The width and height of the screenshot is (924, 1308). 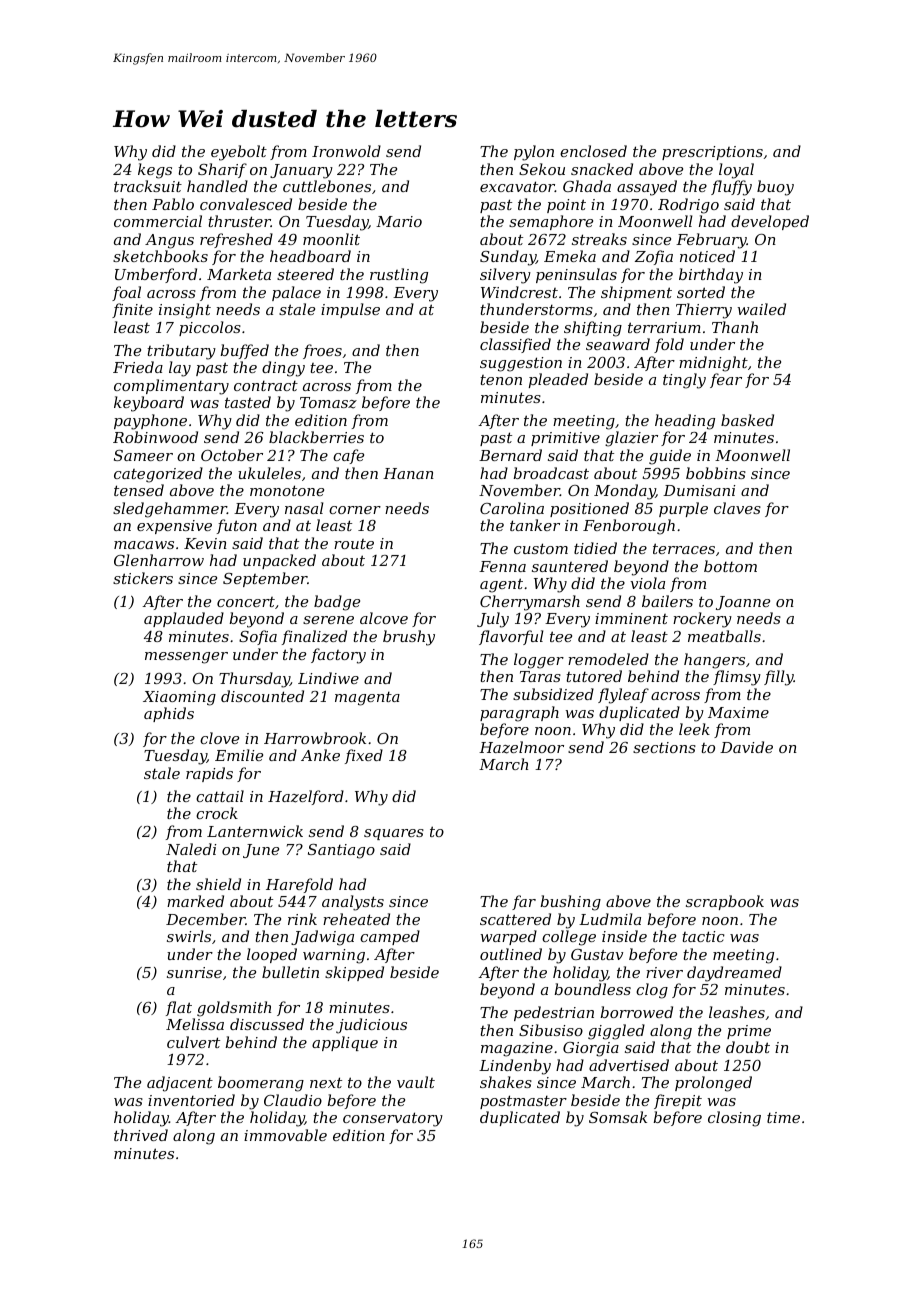 I want to click on kegs, so click(x=155, y=171).
